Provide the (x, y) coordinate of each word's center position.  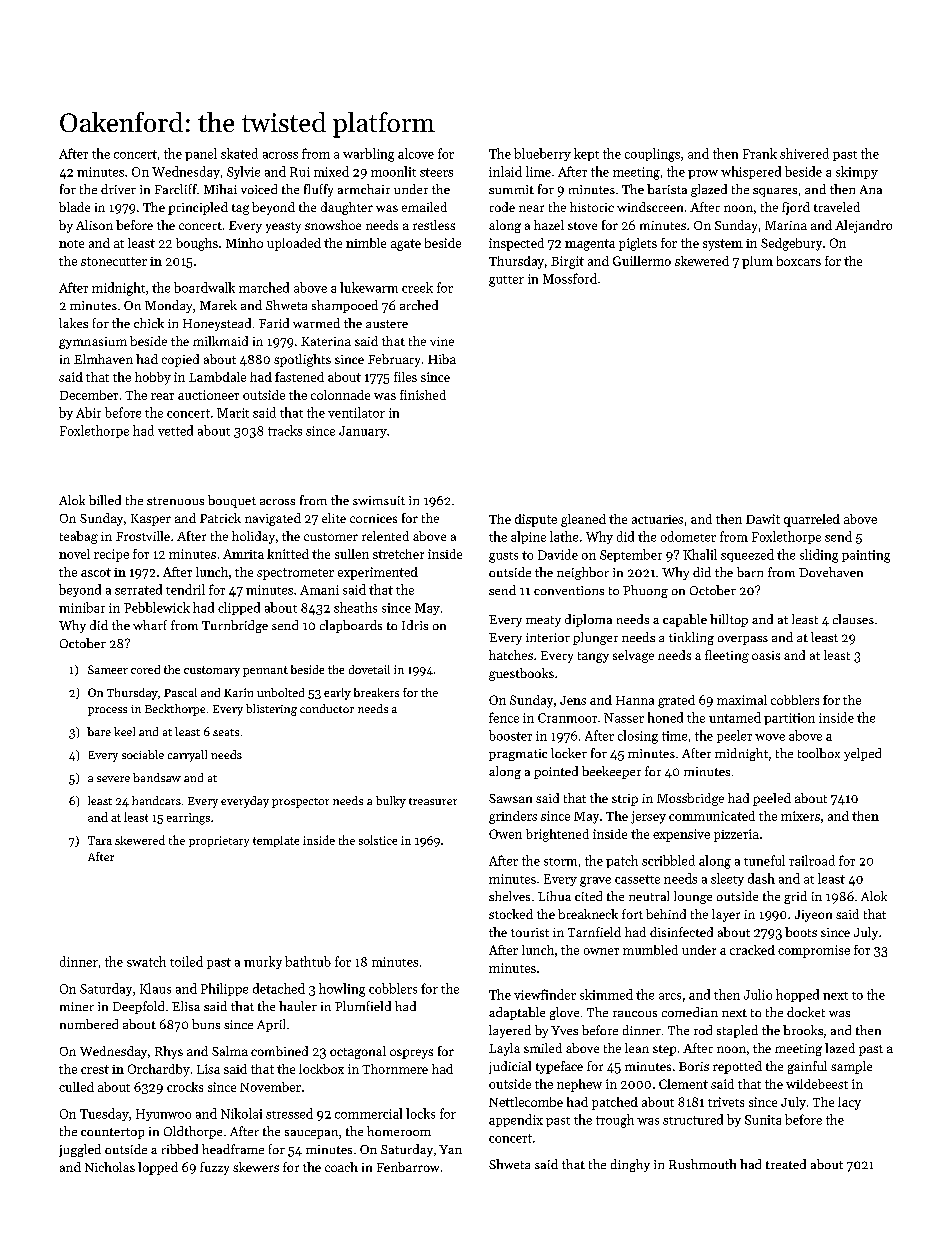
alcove (416, 153)
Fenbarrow (408, 1167)
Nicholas (110, 1167)
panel (201, 154)
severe (113, 779)
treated (786, 1164)
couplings (652, 155)
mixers (800, 816)
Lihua (554, 896)
